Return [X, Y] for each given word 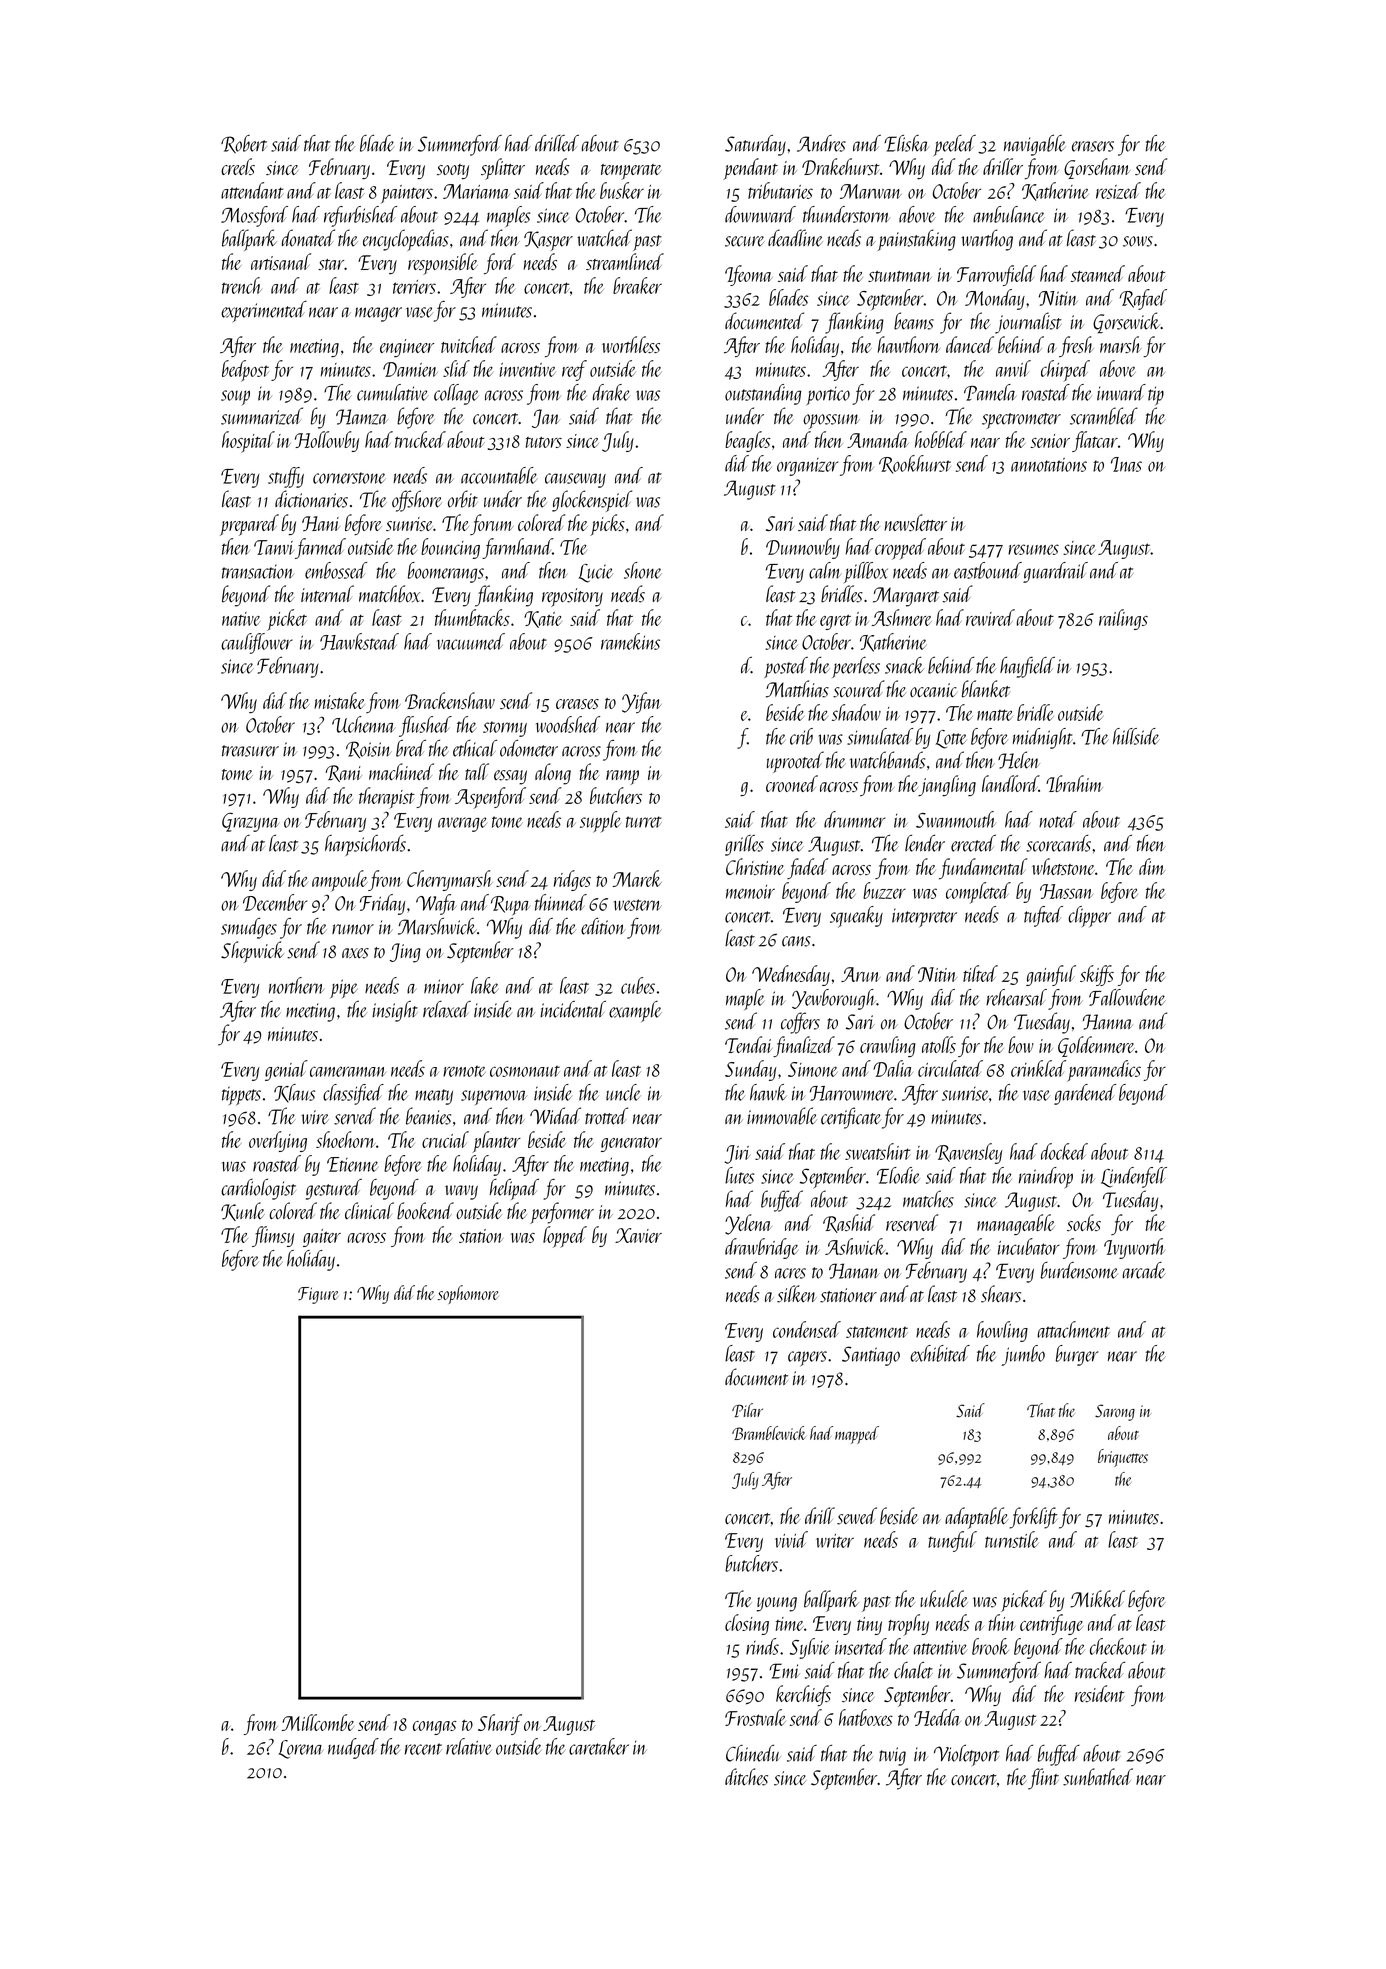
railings [1123, 619]
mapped [857, 1435]
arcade [1144, 1270]
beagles [748, 441]
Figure [318, 1295]
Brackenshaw [450, 700]
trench [242, 285]
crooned [792, 783]
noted [1058, 819]
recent [423, 1749]
